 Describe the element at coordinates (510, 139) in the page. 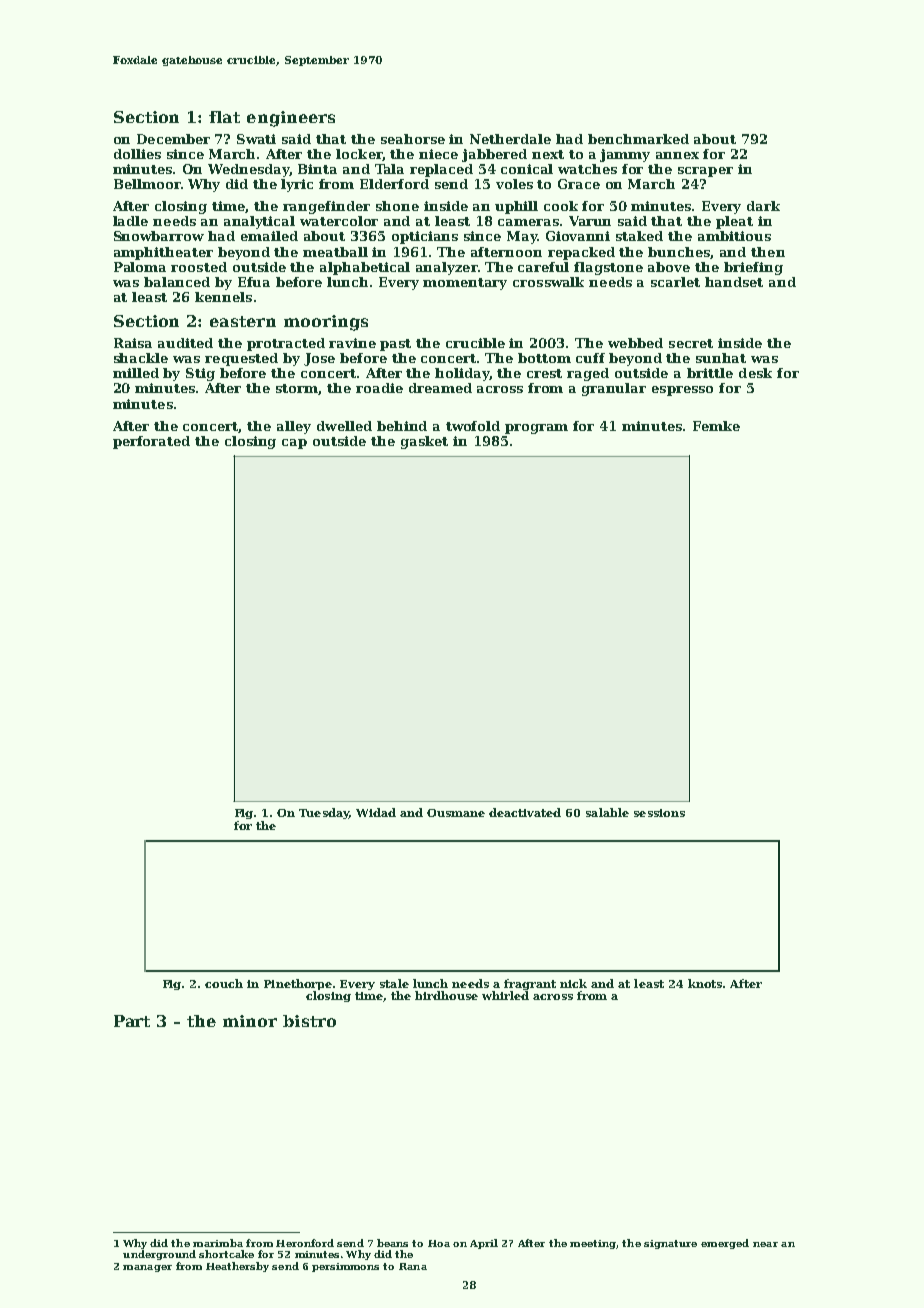

I see `Netherdale` at that location.
